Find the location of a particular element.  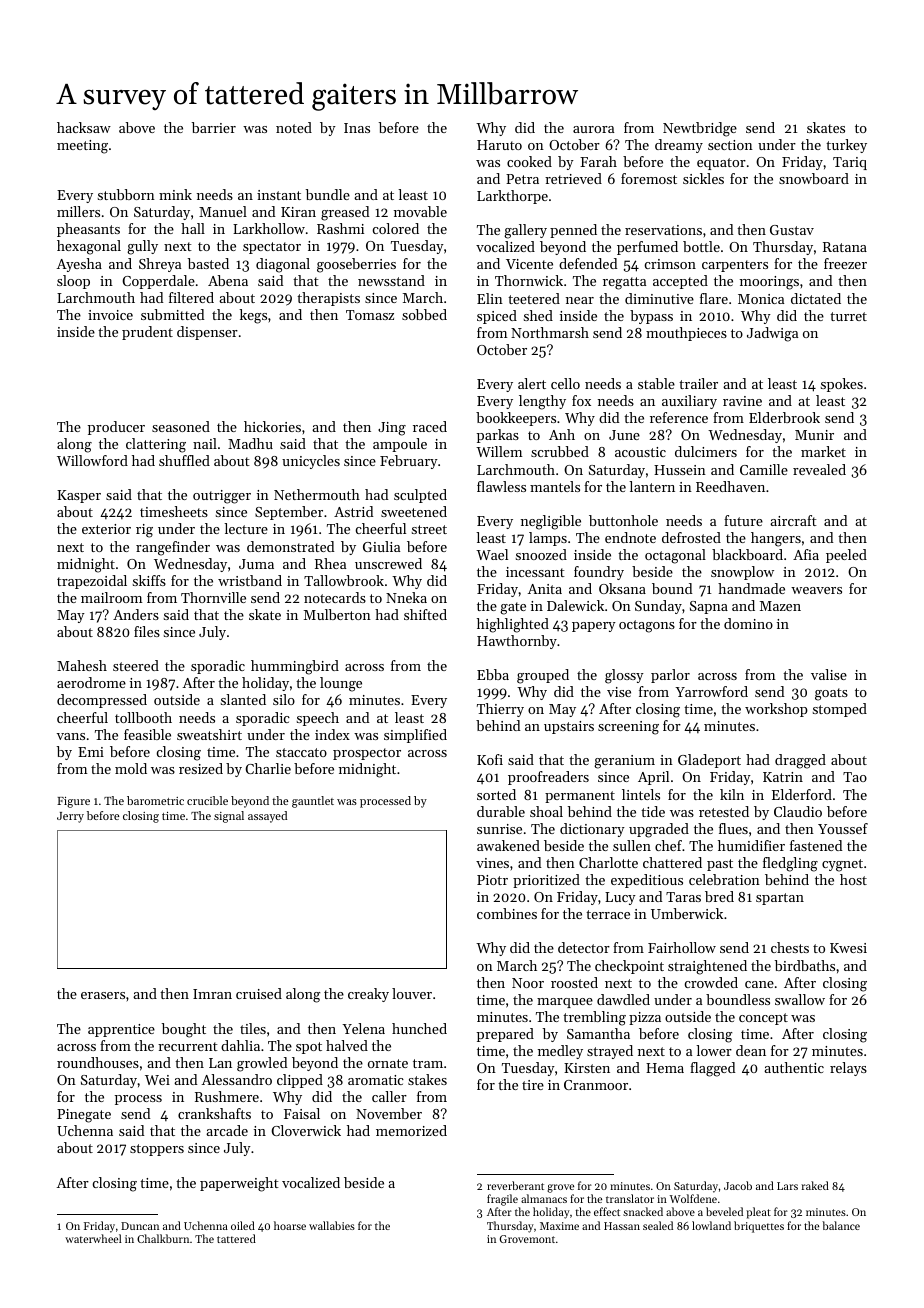

cooked is located at coordinates (529, 161).
